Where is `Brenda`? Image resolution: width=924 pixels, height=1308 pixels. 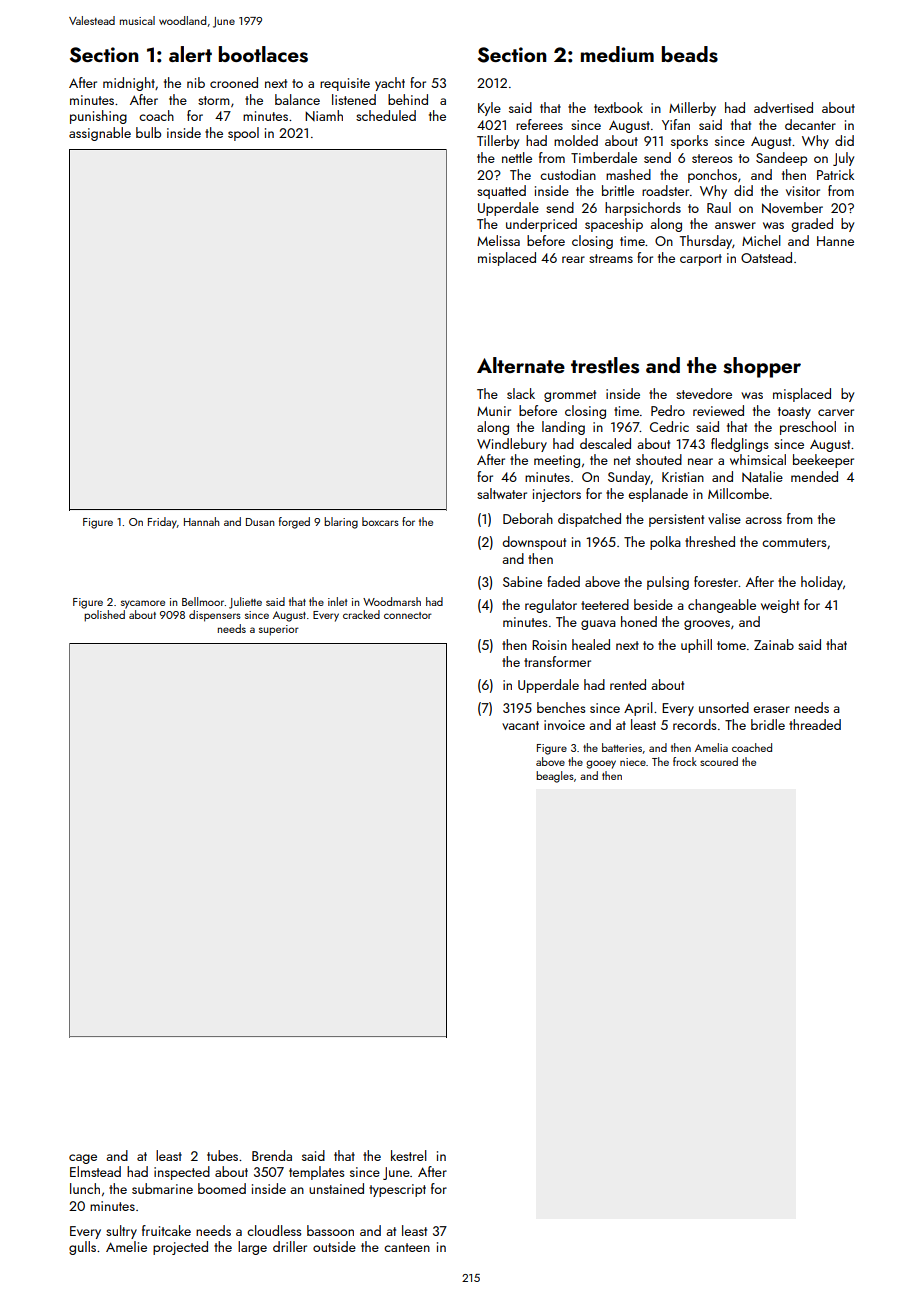 Brenda is located at coordinates (272, 1155).
